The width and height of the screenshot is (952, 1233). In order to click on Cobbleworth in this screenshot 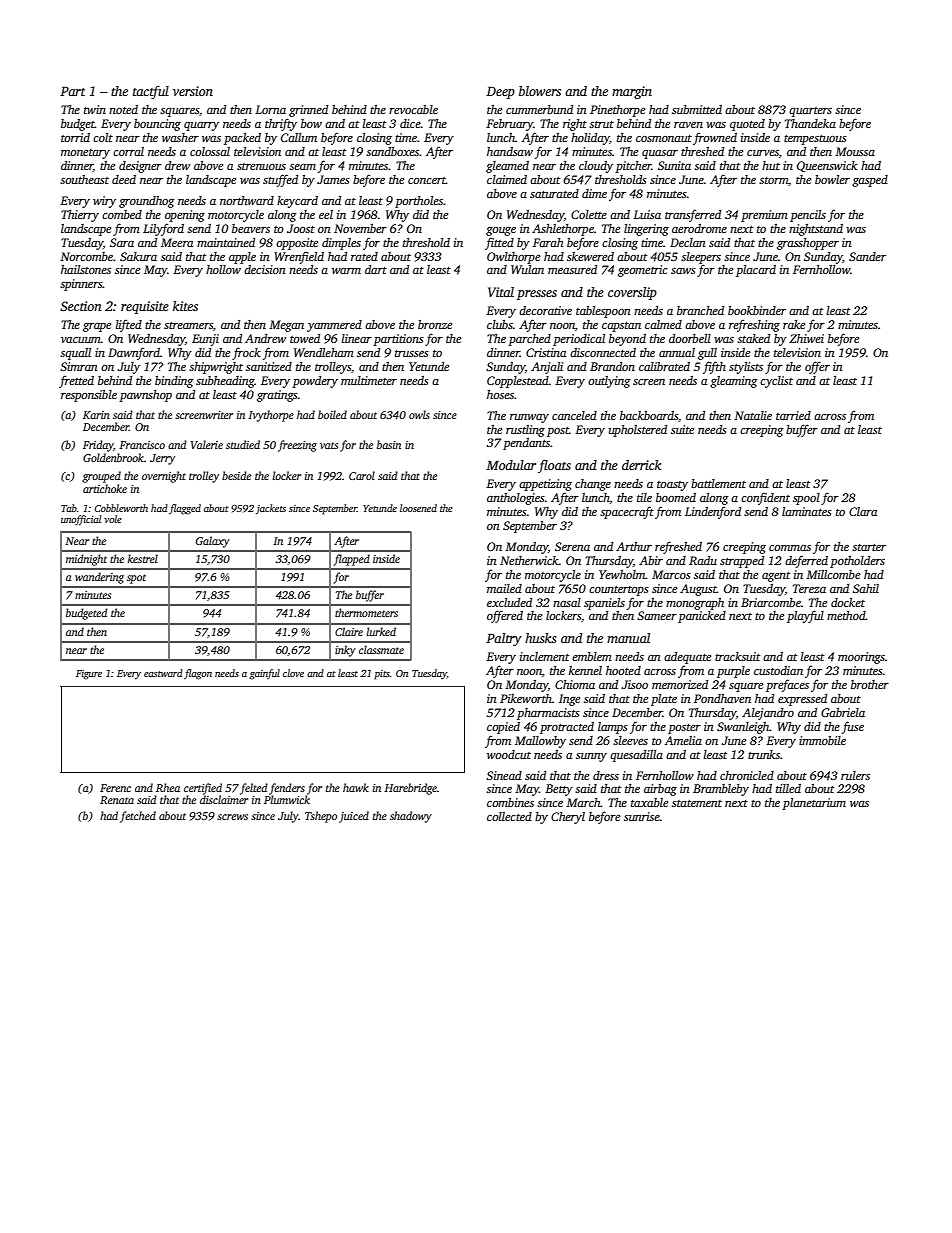, I will do `click(121, 508)`.
